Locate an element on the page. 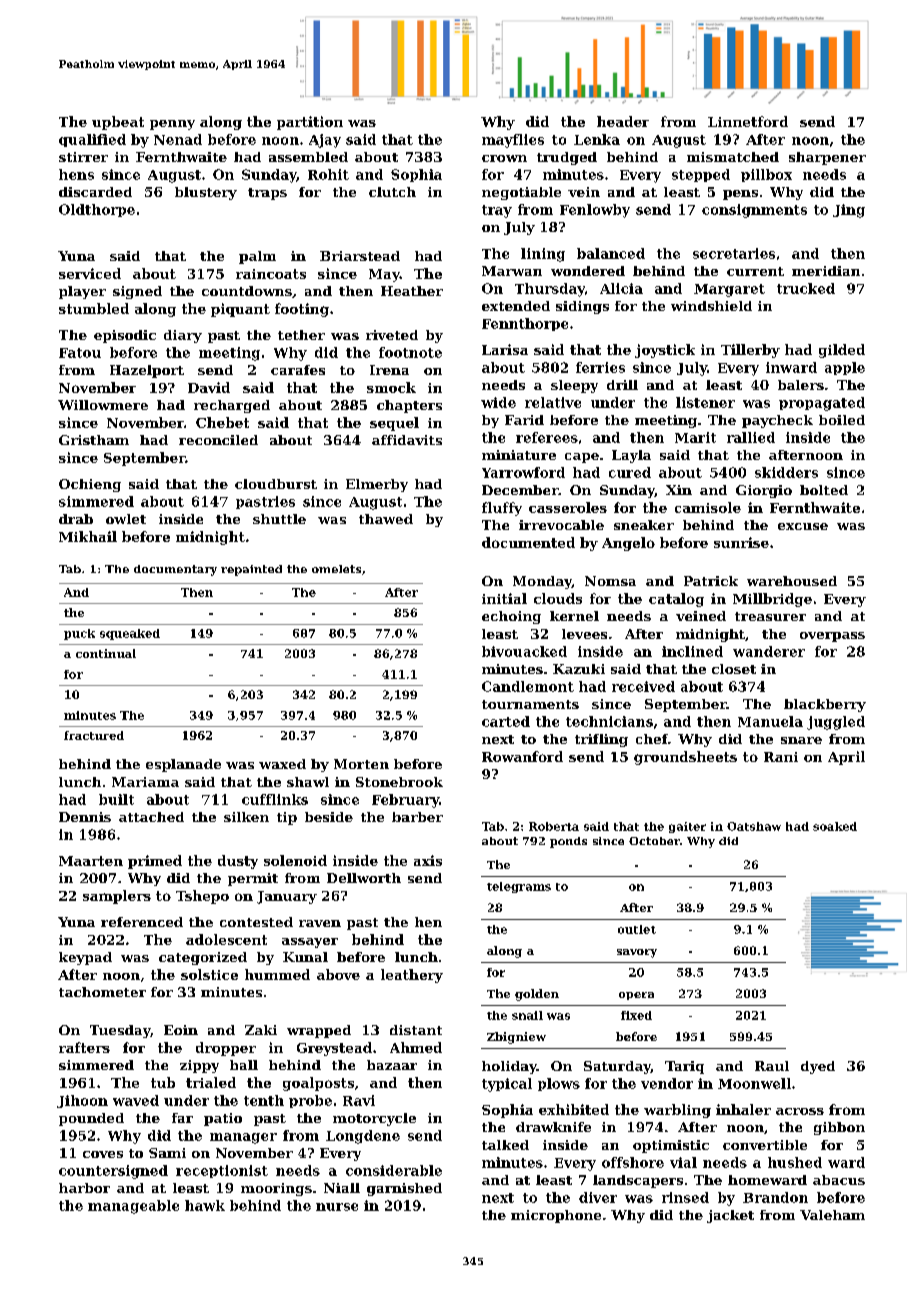 The image size is (924, 1308). listener is located at coordinates (705, 402).
